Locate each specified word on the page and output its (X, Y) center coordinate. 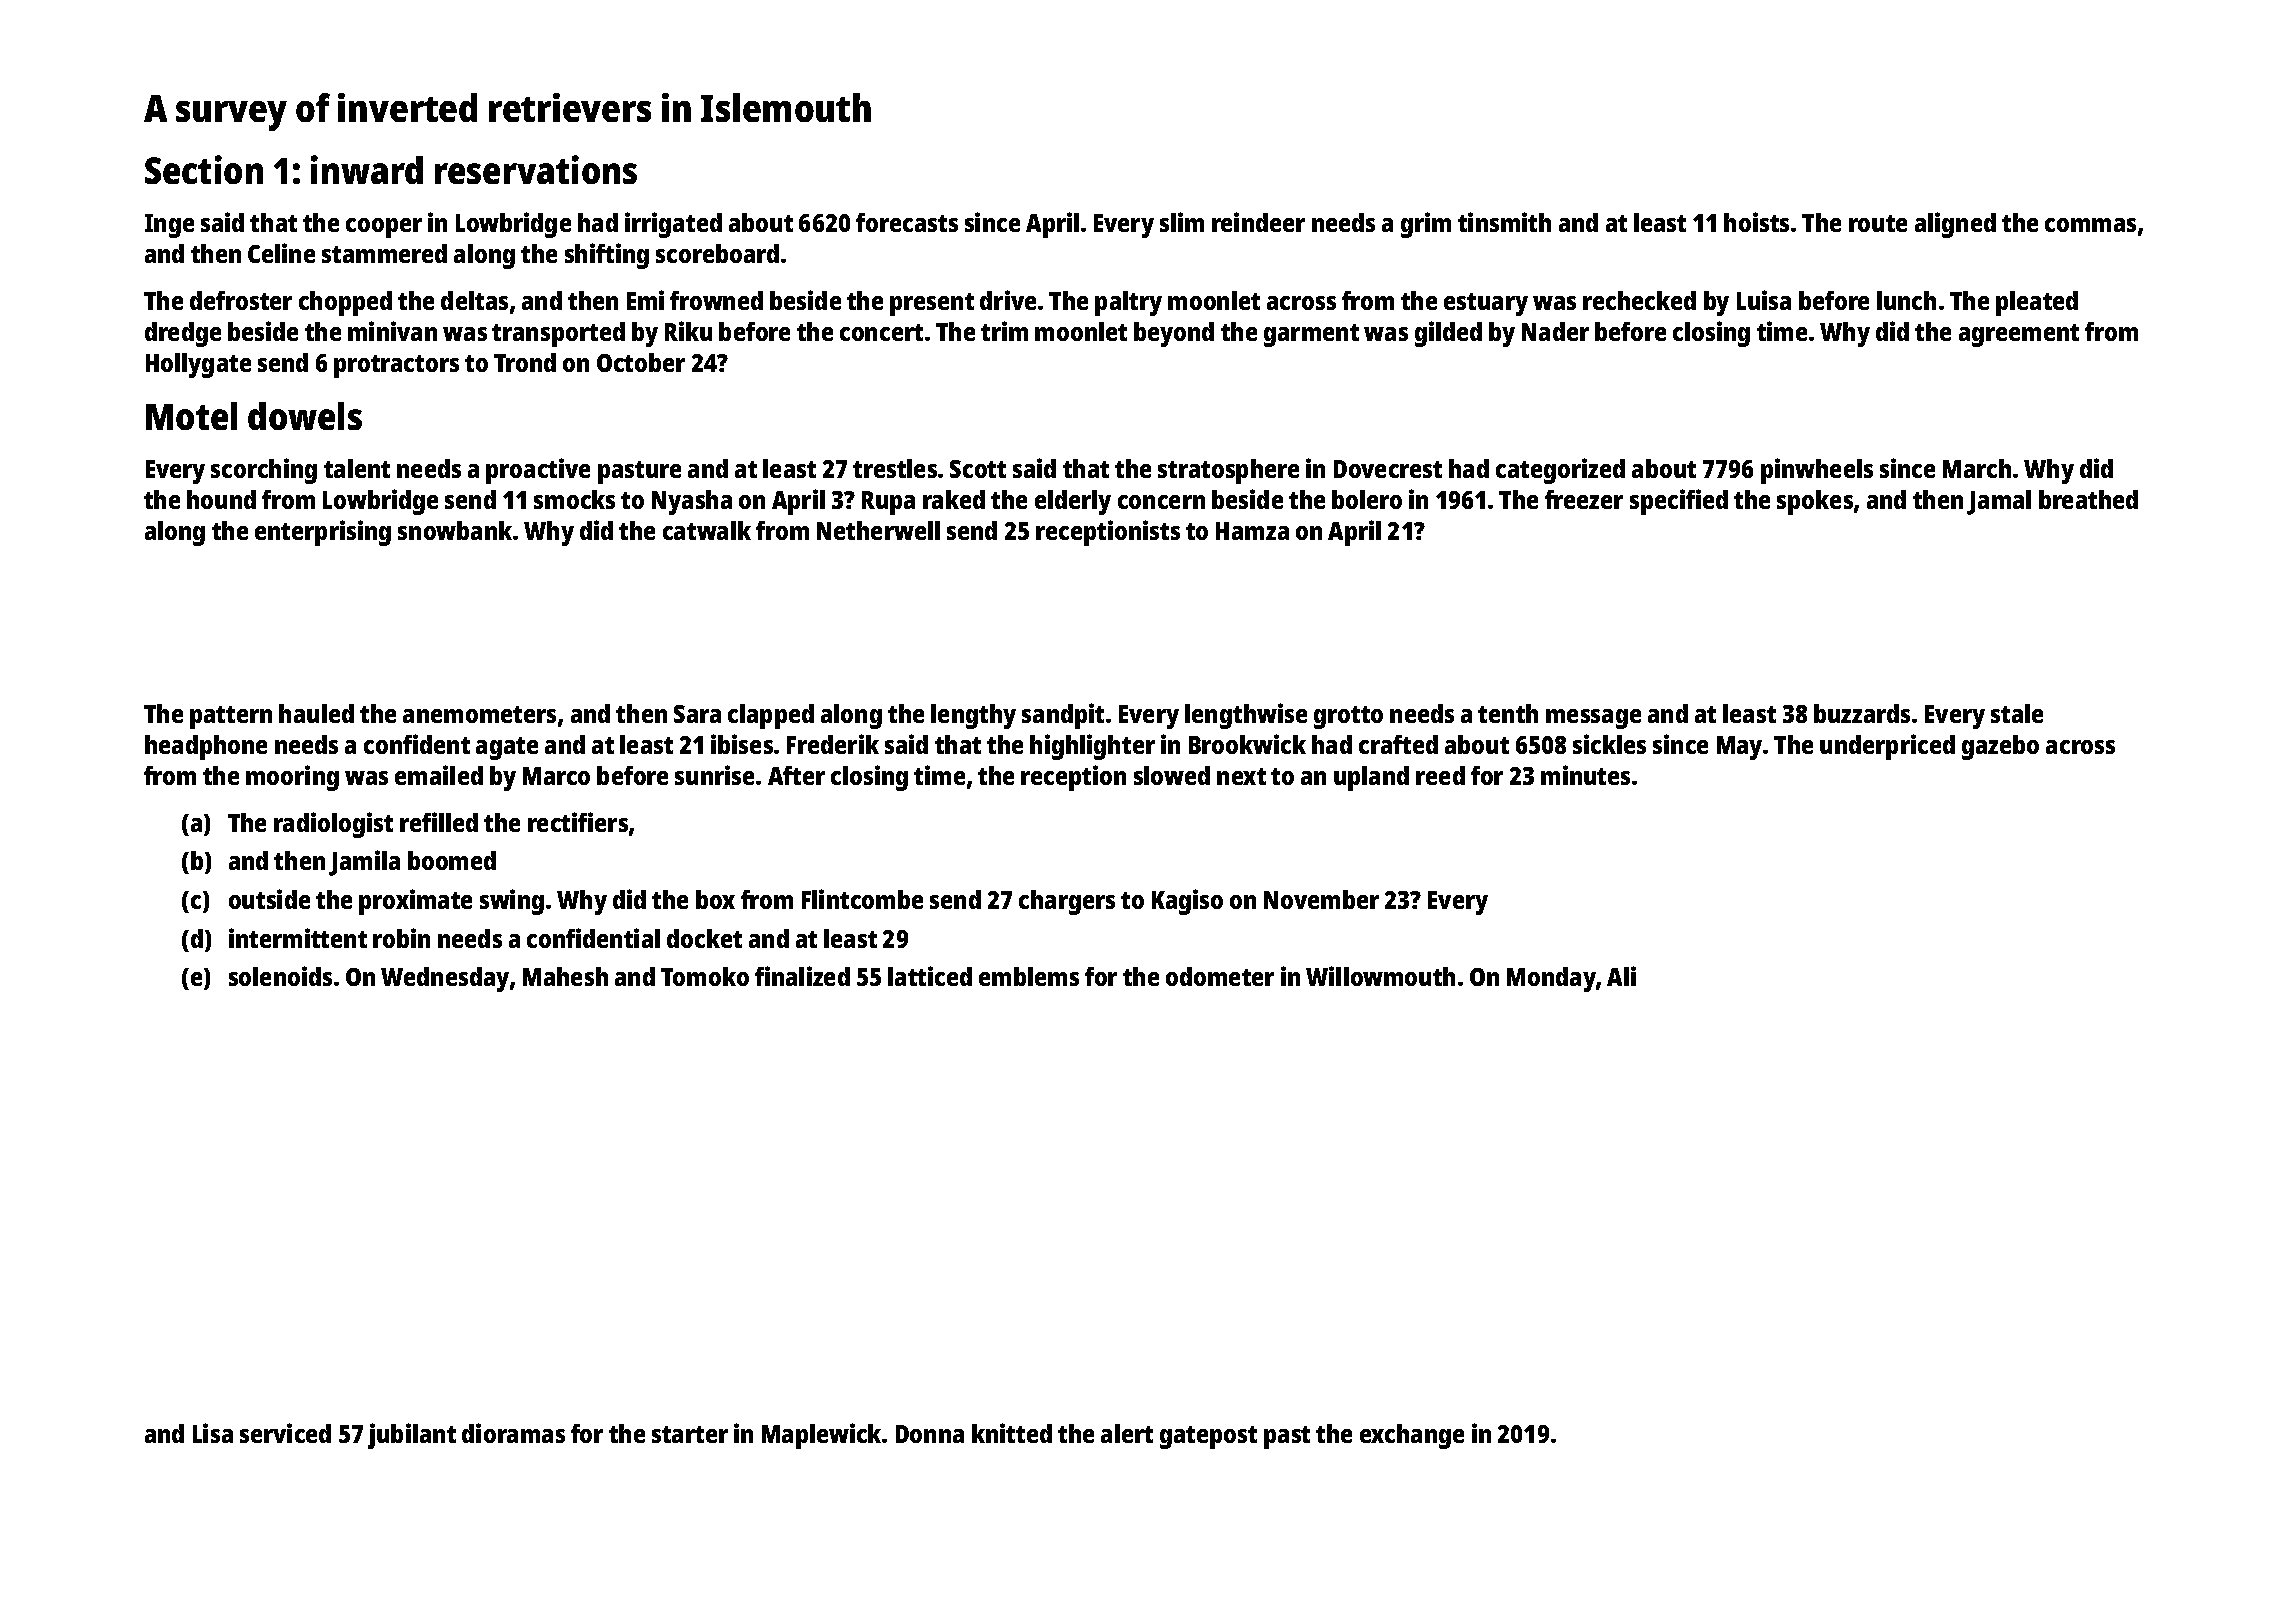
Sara (697, 714)
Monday (1551, 979)
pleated (2037, 303)
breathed (2088, 499)
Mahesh (565, 976)
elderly (1073, 502)
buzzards (1862, 713)
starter (690, 1434)
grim (1426, 225)
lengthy (973, 716)
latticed (930, 976)
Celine (281, 253)
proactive (538, 471)
